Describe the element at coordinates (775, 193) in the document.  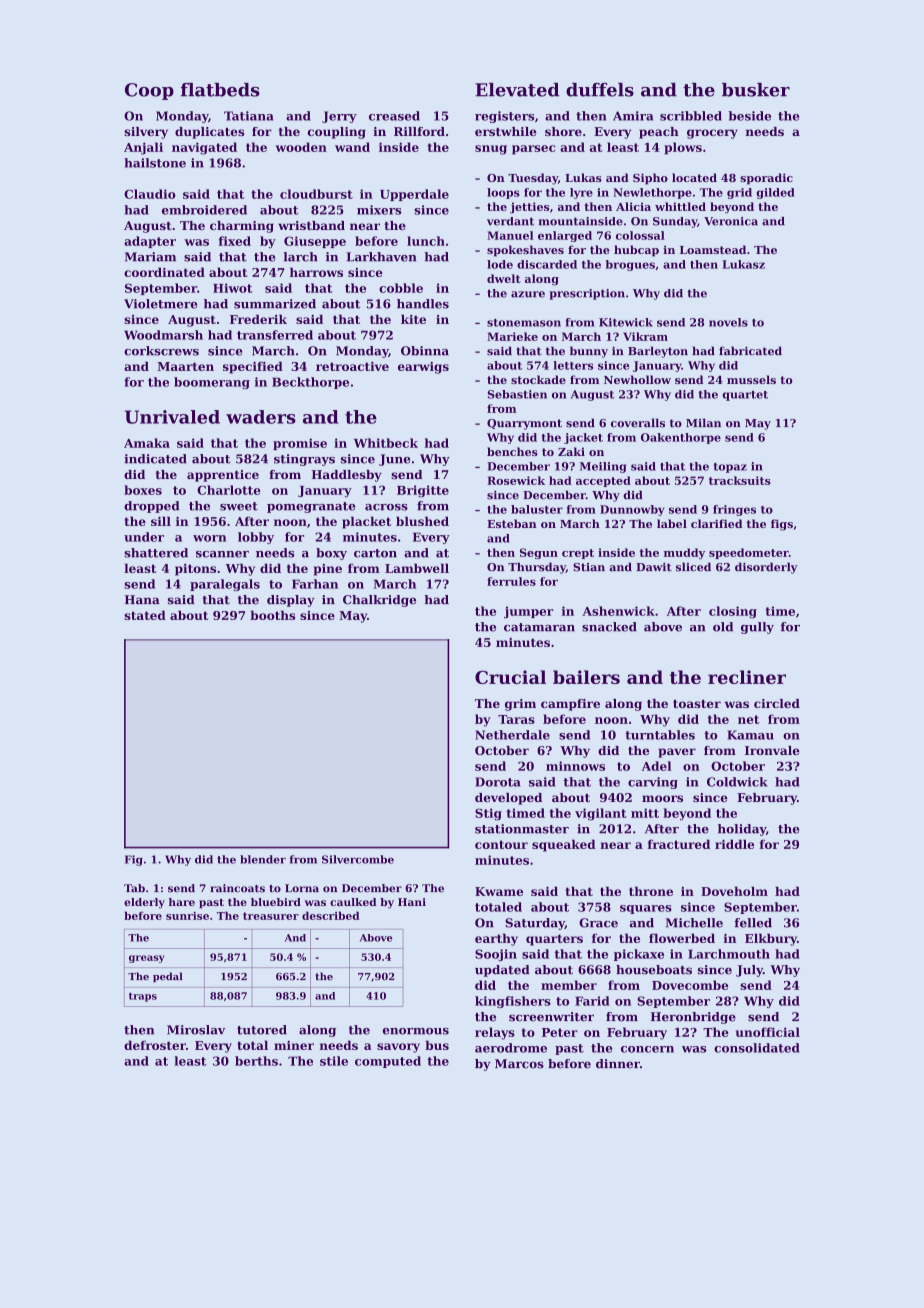
I see `gilded` at that location.
